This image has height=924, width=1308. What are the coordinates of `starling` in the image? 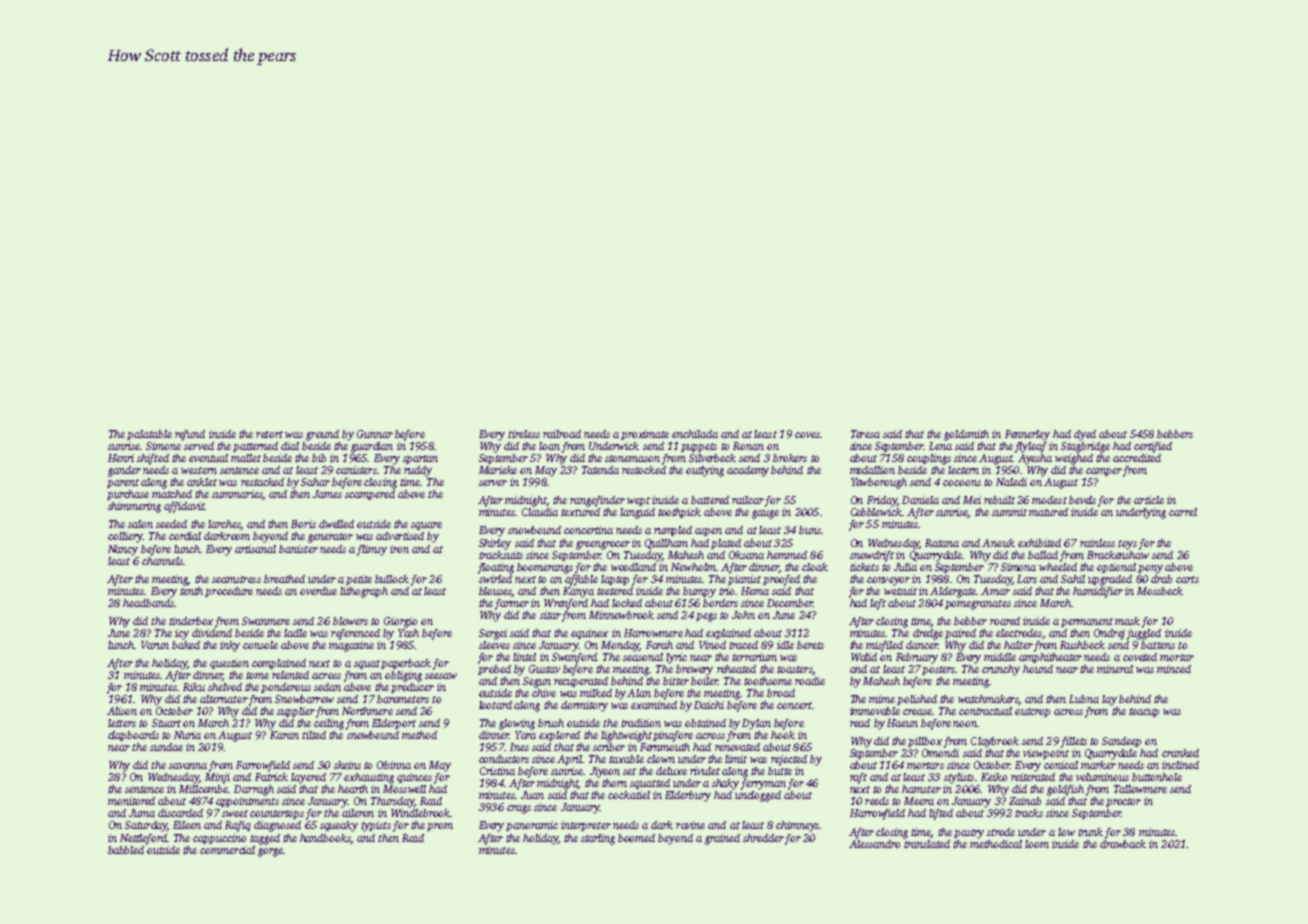 It's located at (598, 839).
